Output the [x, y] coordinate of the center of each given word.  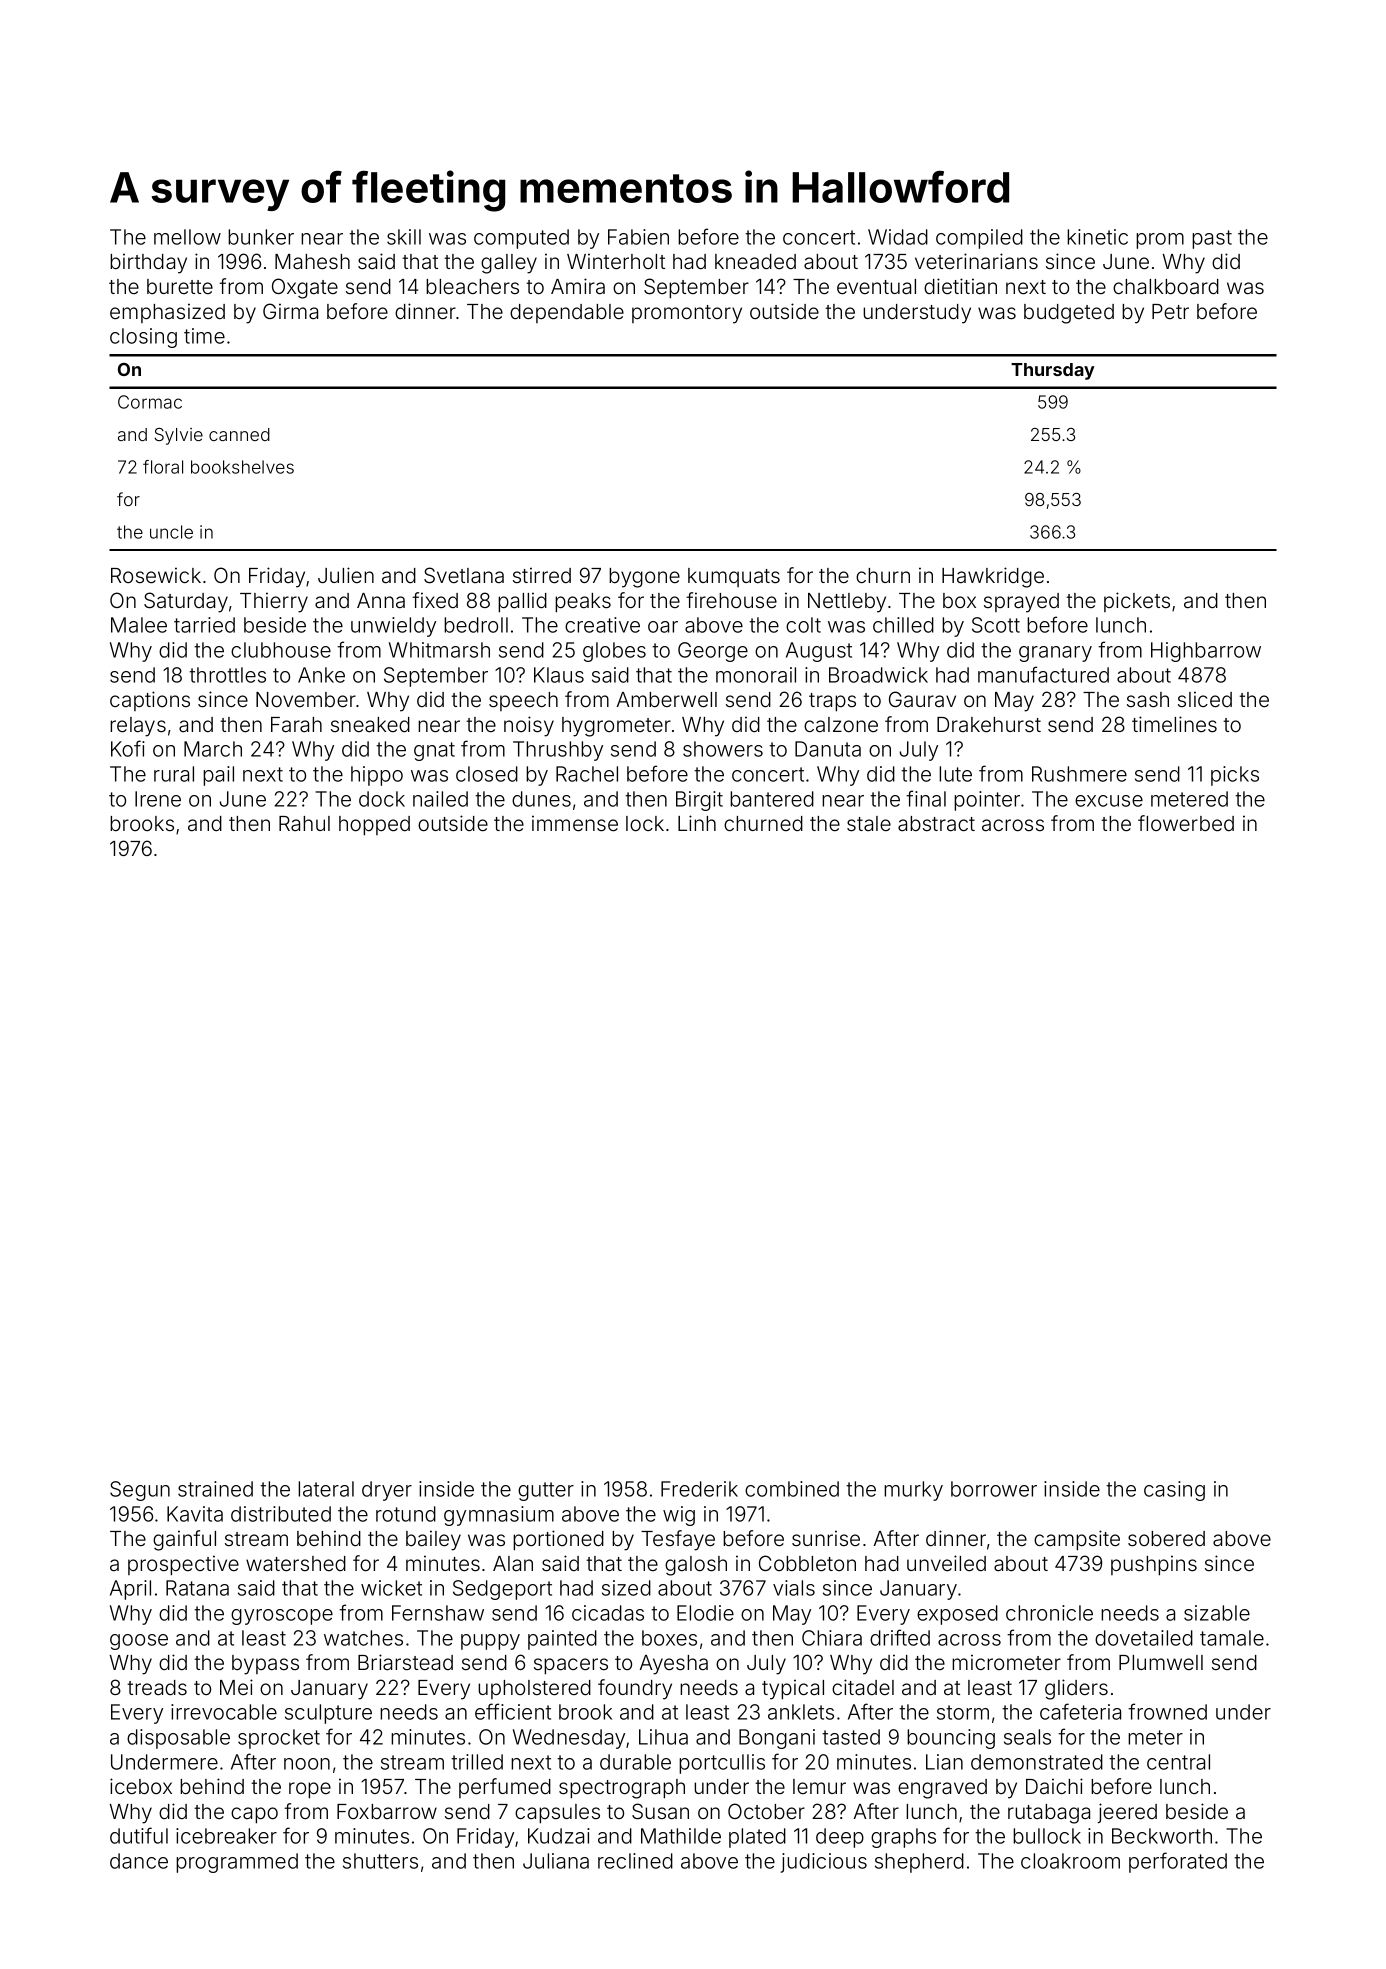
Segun [140, 1491]
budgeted [1069, 314]
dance [139, 1861]
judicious [824, 1863]
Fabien [638, 237]
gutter [546, 1491]
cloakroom [1070, 1861]
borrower [994, 1489]
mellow [187, 237]
